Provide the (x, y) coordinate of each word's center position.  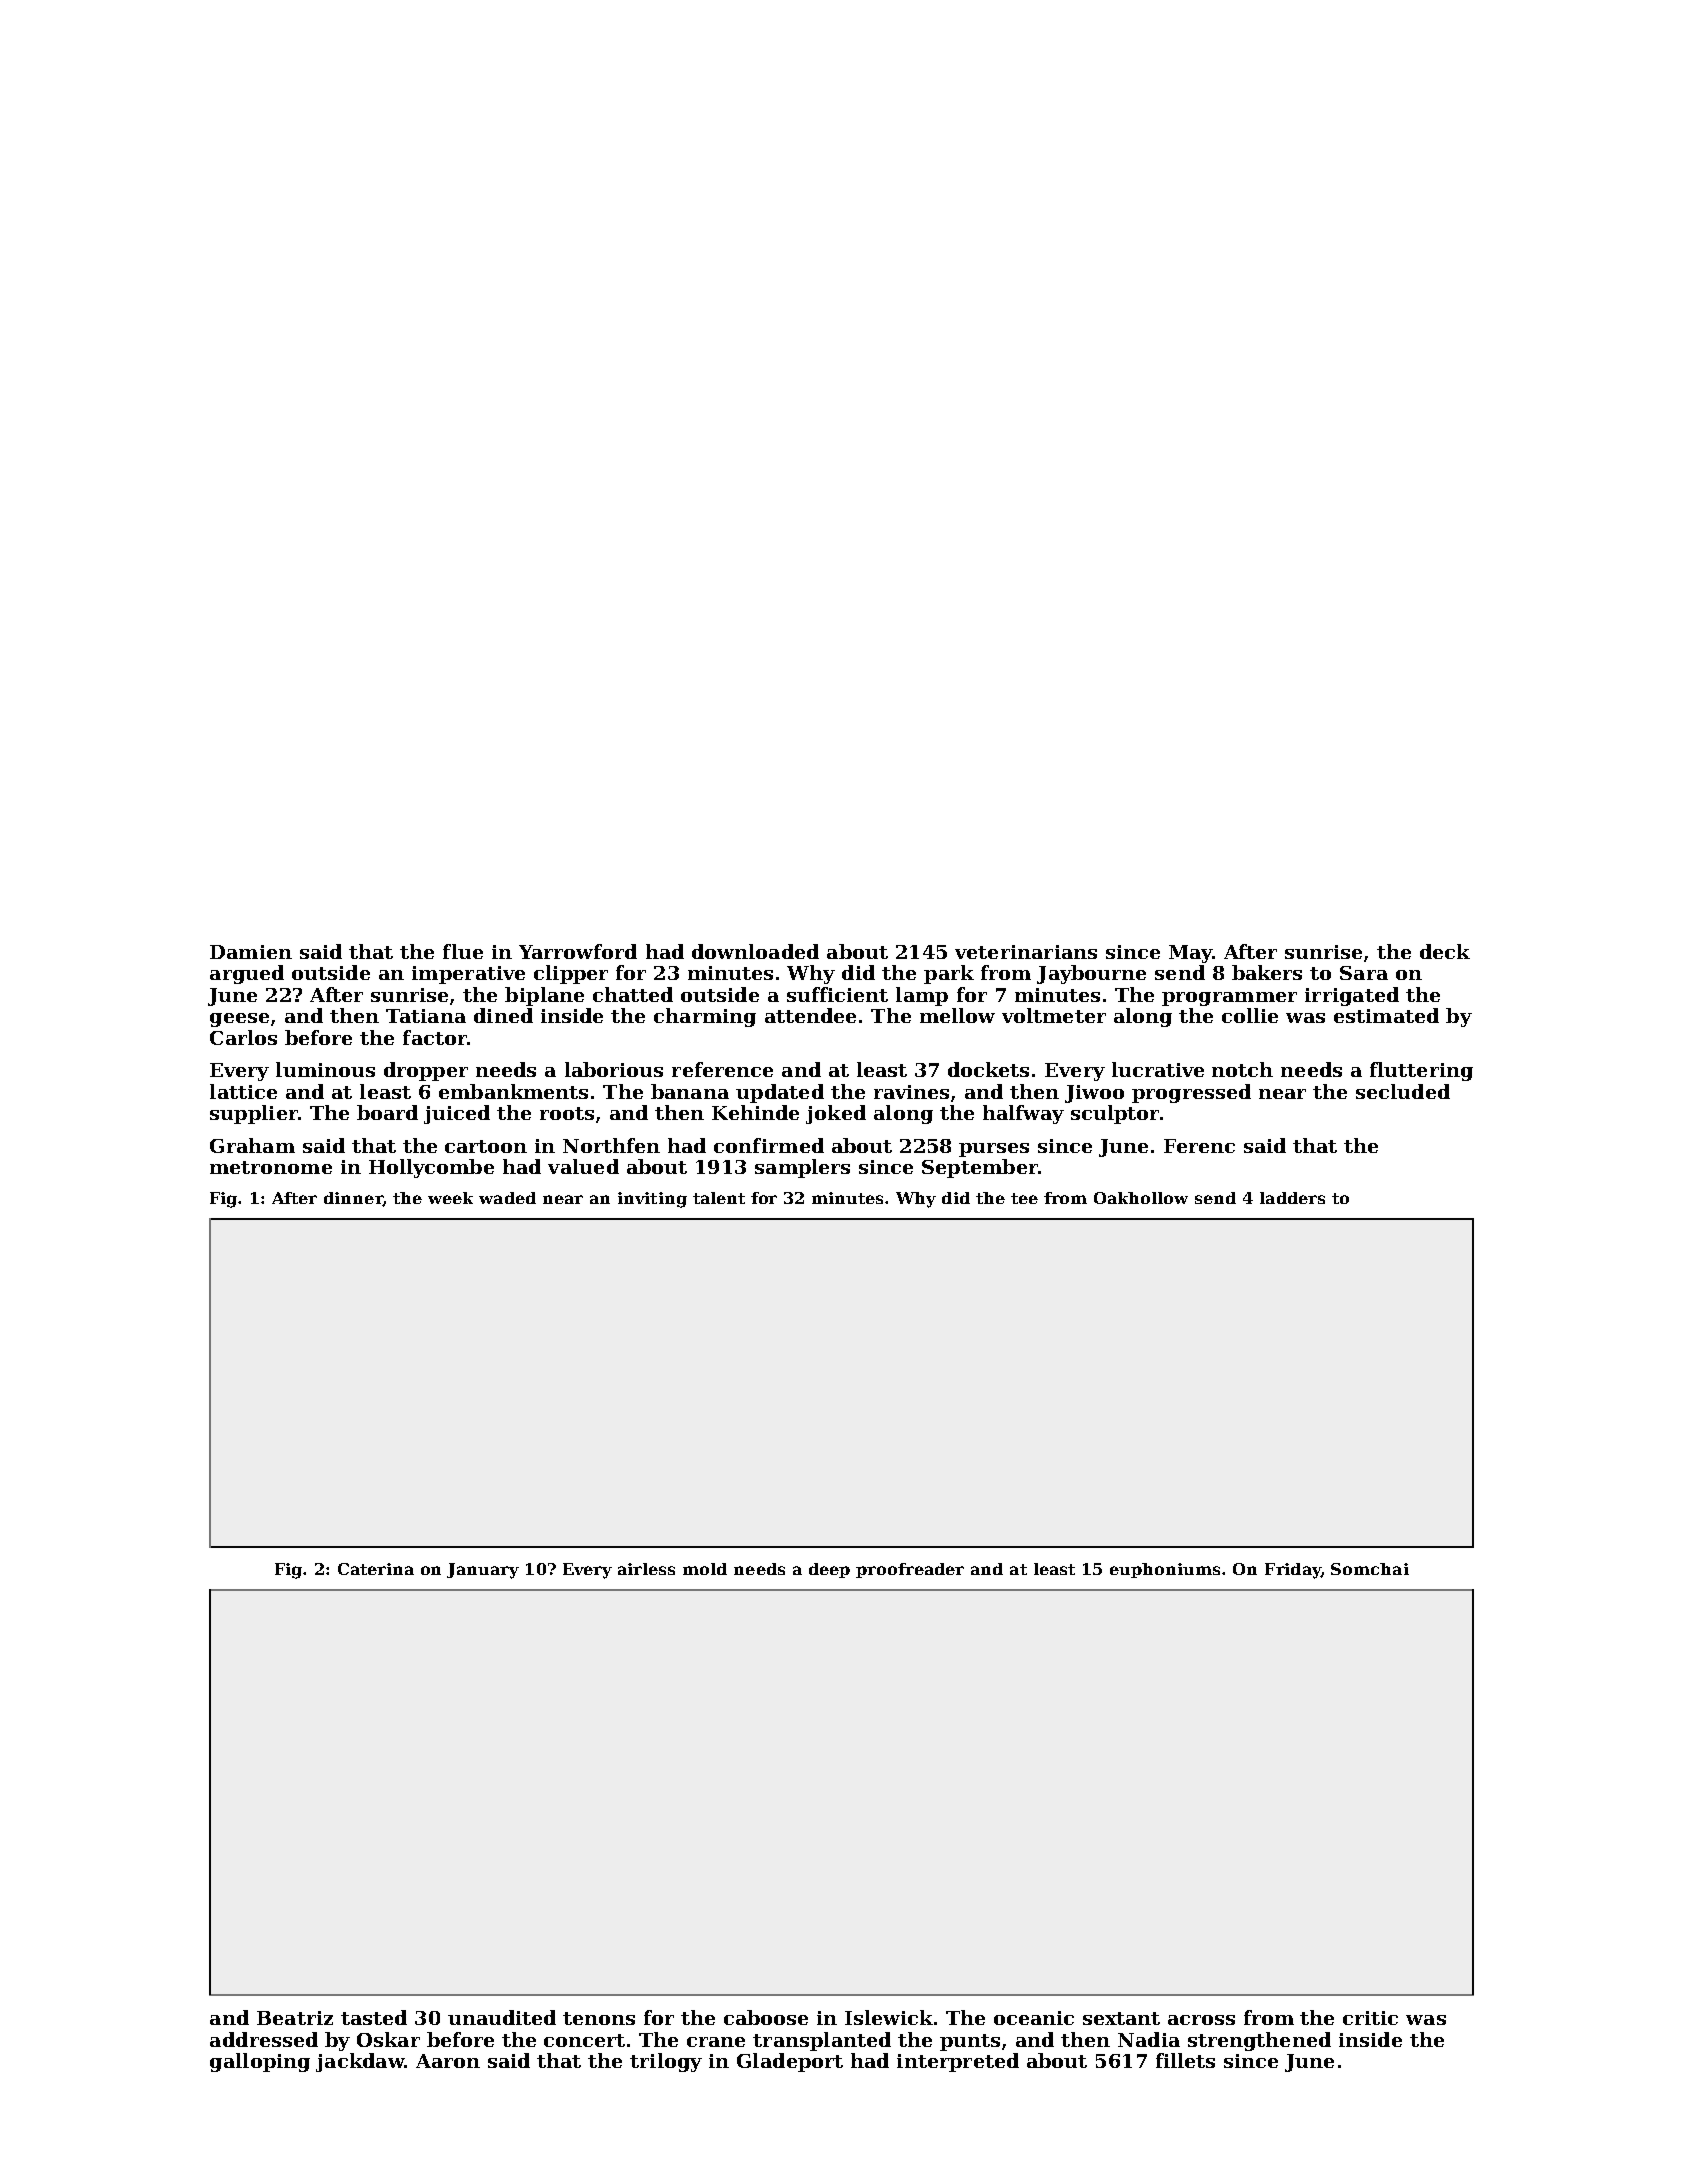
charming (705, 1017)
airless (646, 1569)
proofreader (910, 1570)
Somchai (1370, 1569)
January (483, 1571)
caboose (766, 2017)
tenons (599, 2018)
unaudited (502, 2017)
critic (1370, 2018)
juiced (457, 1114)
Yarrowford (578, 951)
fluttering (1421, 1071)
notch (1242, 1069)
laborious (614, 1069)
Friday (1293, 1571)
